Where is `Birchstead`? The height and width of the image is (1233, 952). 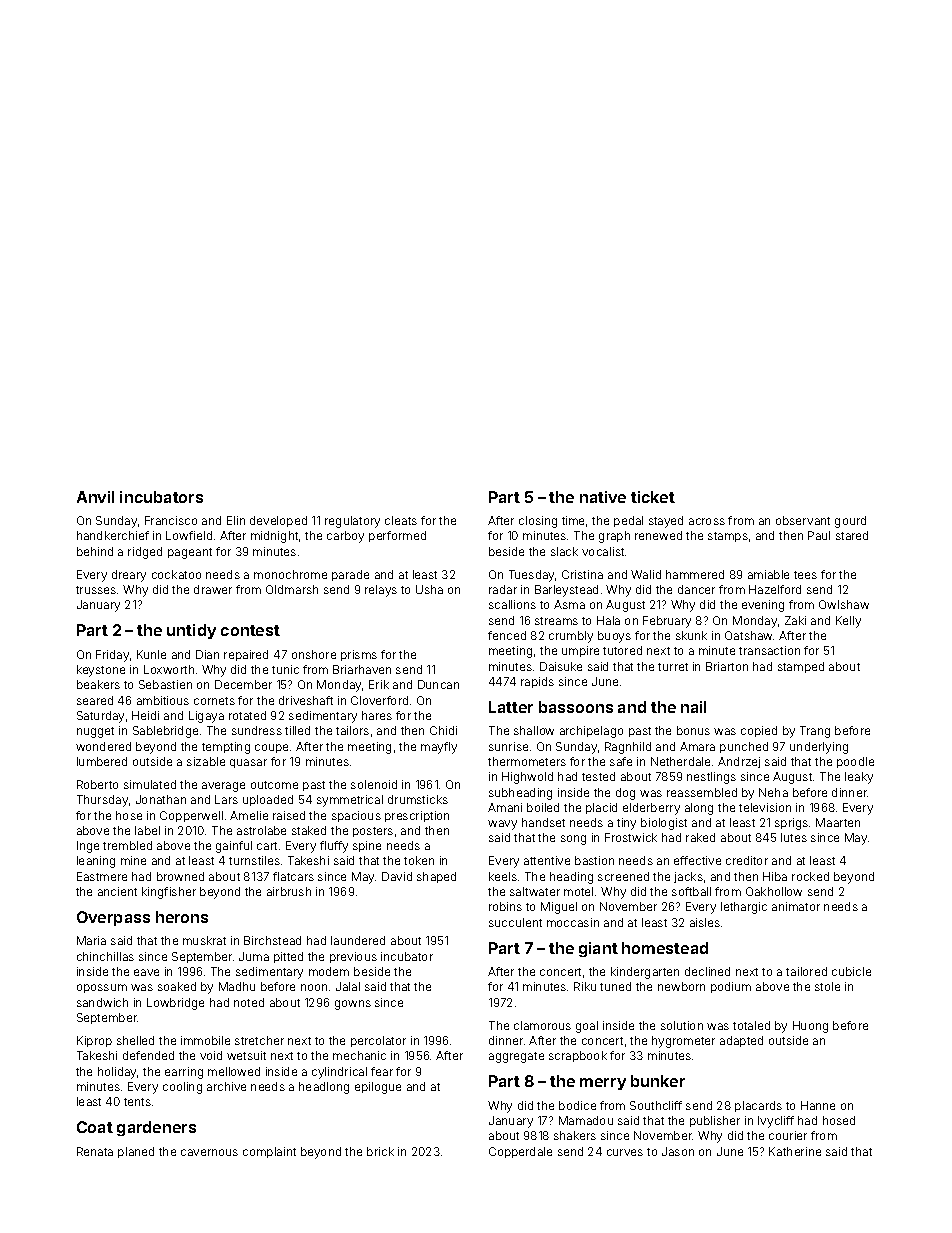
Birchstead is located at coordinates (272, 940).
